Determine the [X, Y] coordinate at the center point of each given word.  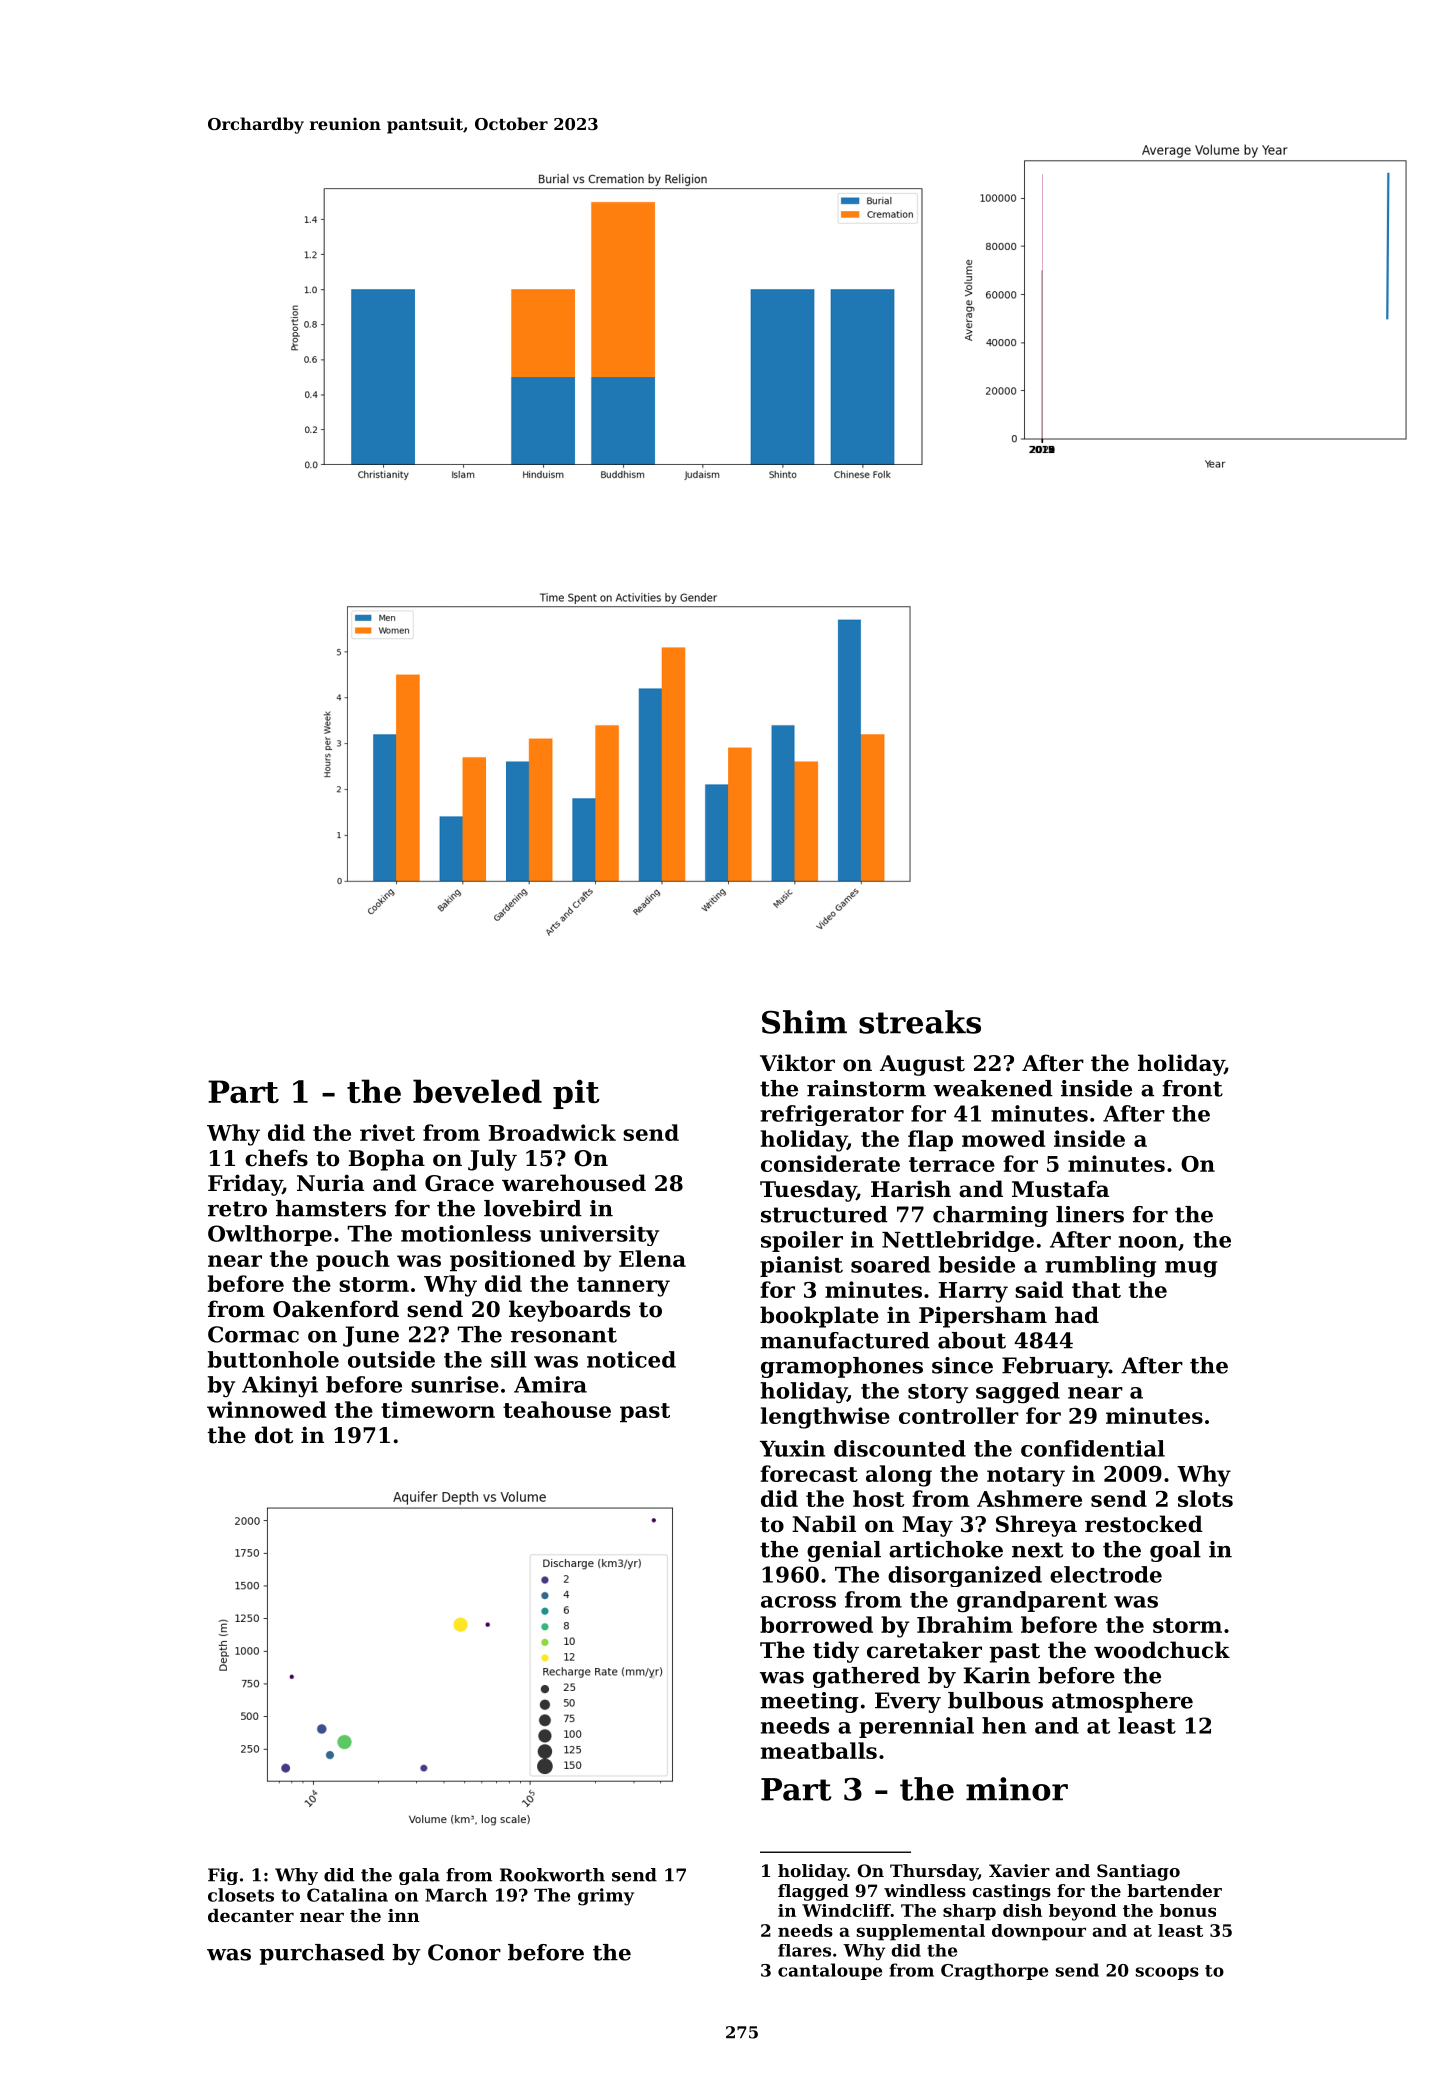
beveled [477, 1091]
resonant [564, 1335]
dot [274, 1435]
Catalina [347, 1895]
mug [1191, 1269]
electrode [1106, 1574]
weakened [993, 1088]
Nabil [824, 1524]
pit [576, 1094]
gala [419, 1876]
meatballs [819, 1750]
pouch [353, 1260]
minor [1017, 1789]
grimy [606, 1897]
